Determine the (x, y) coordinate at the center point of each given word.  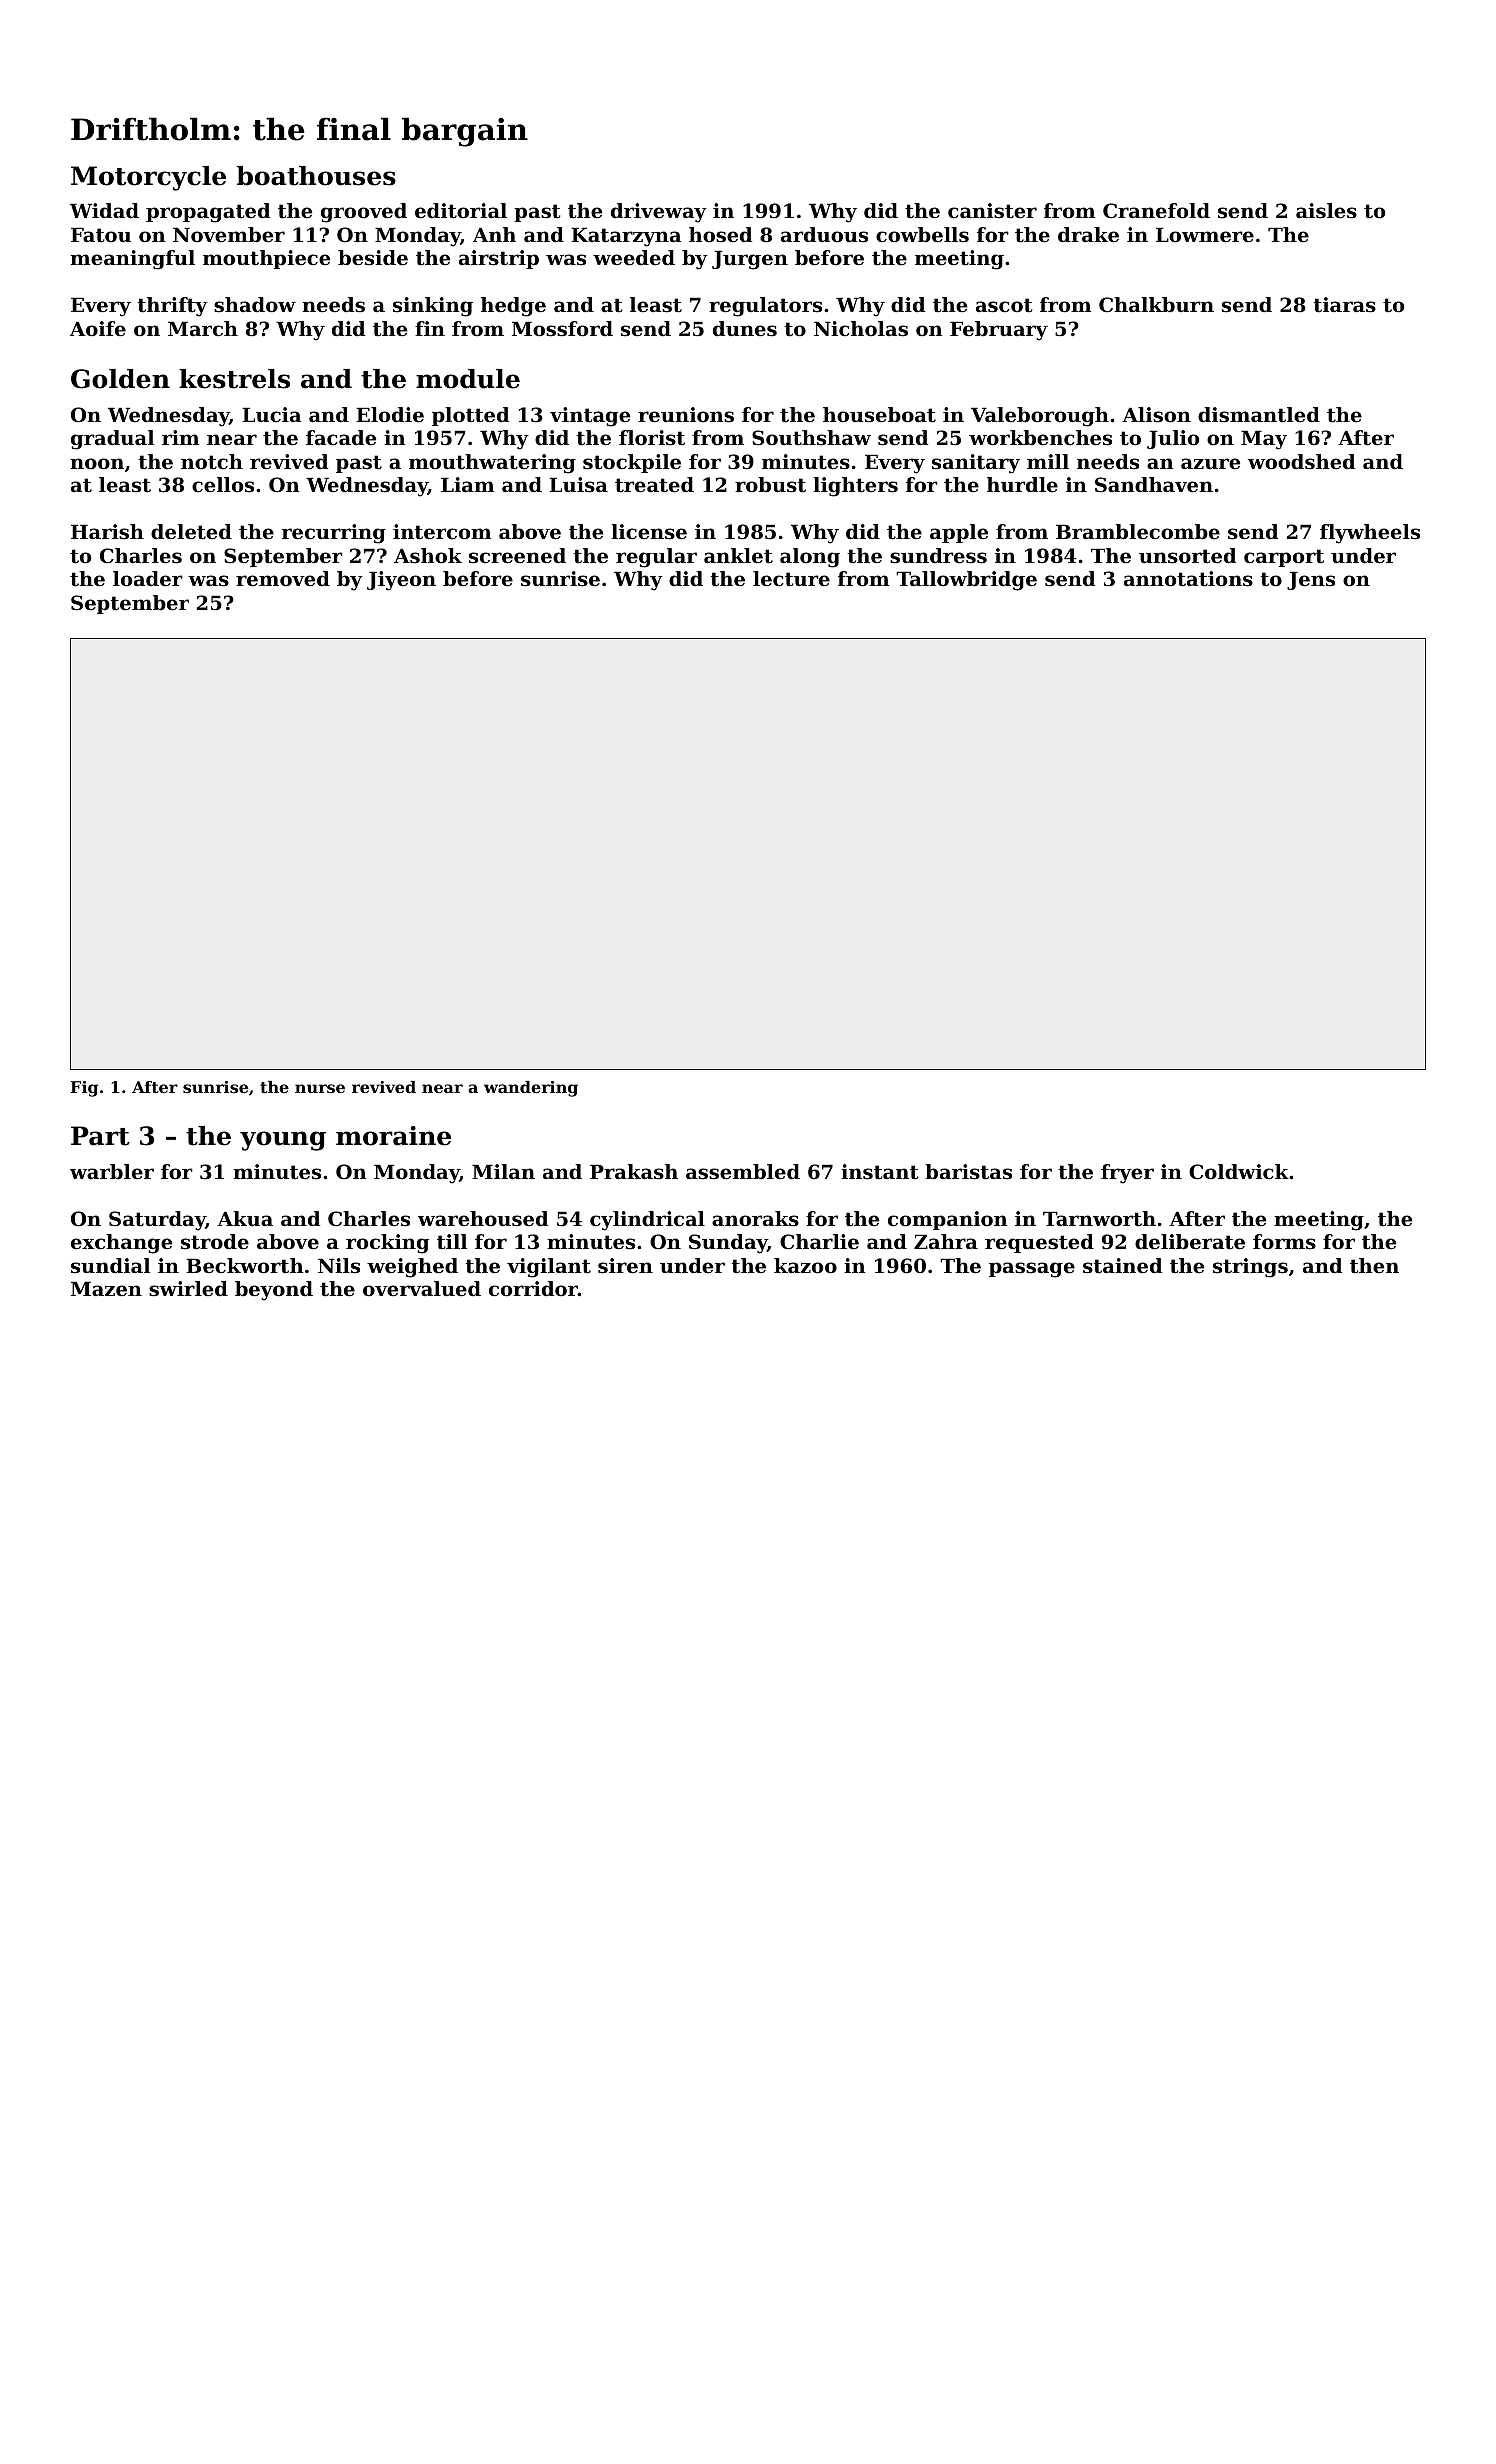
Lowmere (1205, 235)
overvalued (422, 1289)
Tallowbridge (966, 581)
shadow (255, 305)
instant (879, 1172)
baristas (968, 1172)
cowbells (922, 235)
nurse (320, 1088)
